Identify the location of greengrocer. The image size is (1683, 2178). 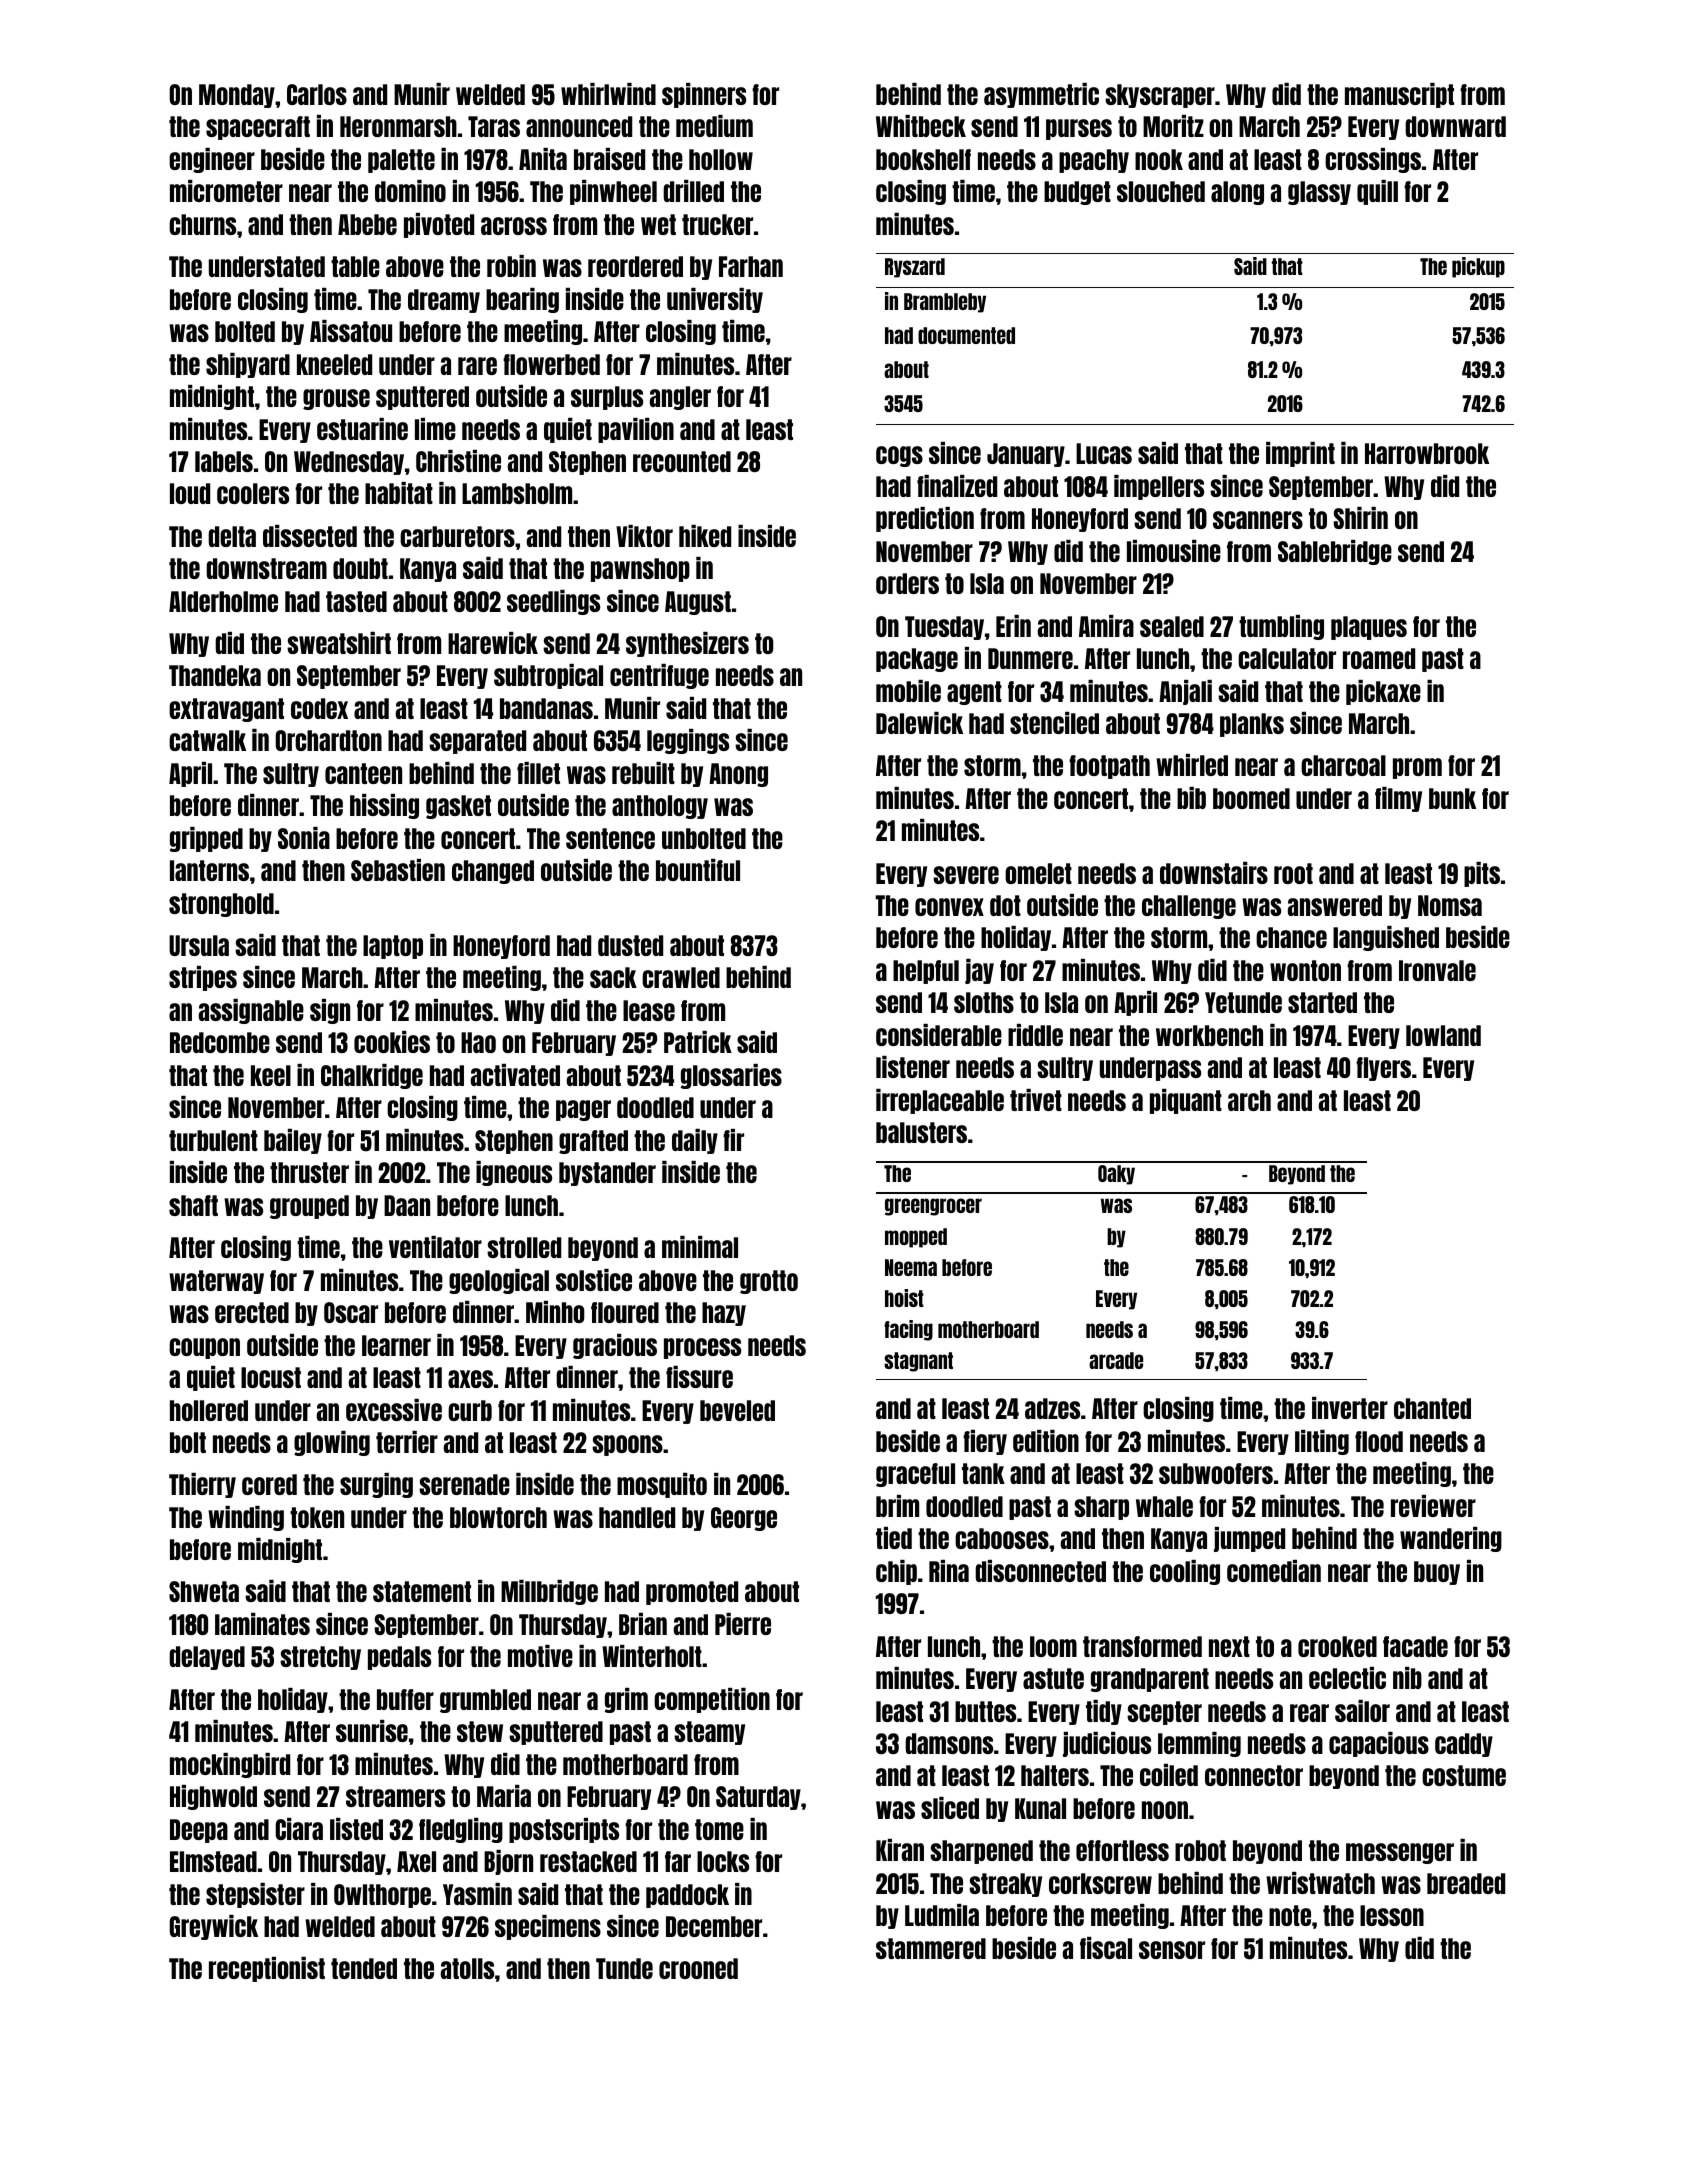
(933, 1207).
